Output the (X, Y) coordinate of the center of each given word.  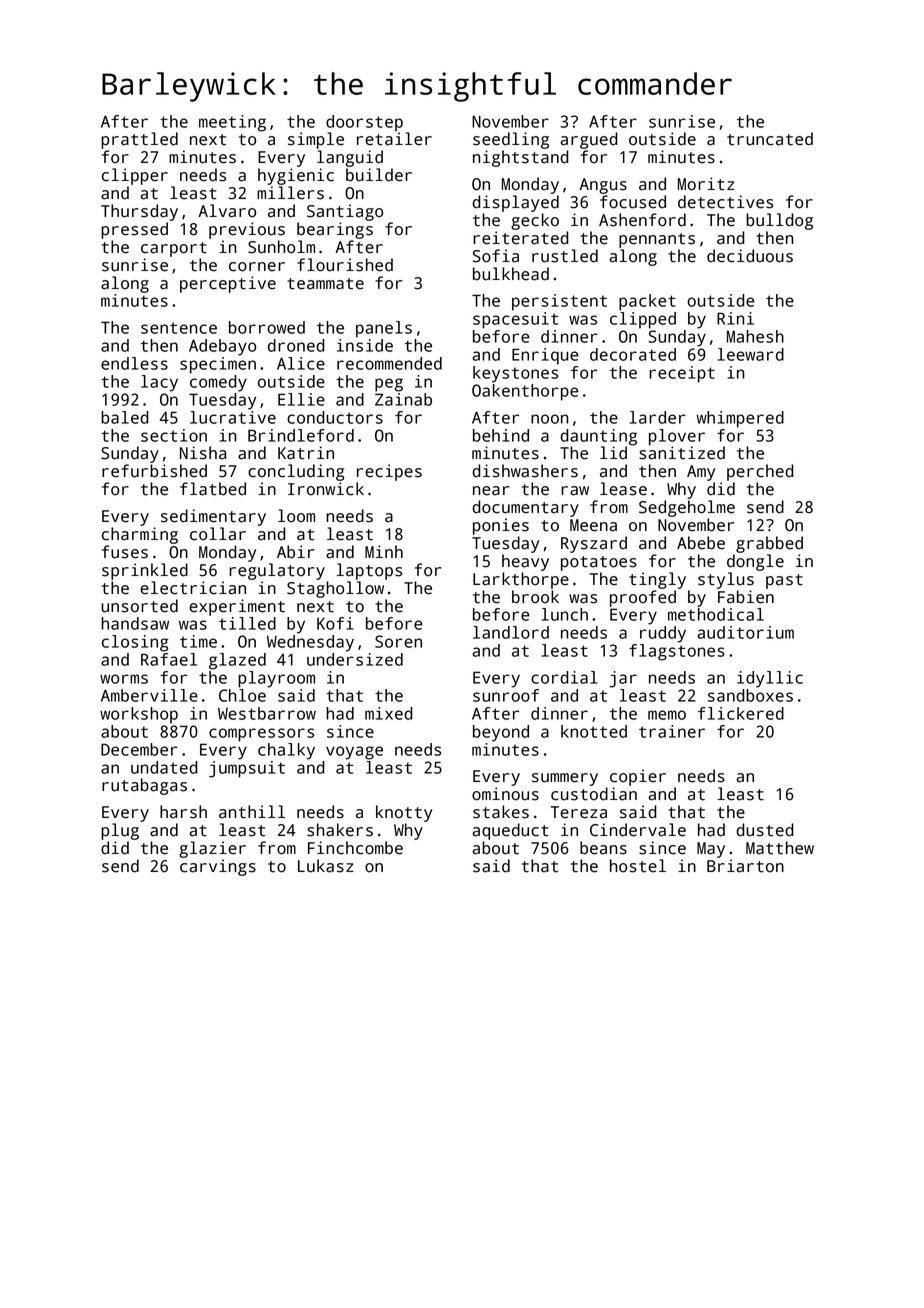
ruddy (663, 634)
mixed (389, 713)
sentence (179, 328)
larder (658, 417)
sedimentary (213, 517)
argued (589, 140)
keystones (515, 374)
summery (565, 779)
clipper (135, 176)
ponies (501, 526)
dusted (765, 830)
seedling (511, 140)
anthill (252, 812)
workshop (139, 715)
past (784, 581)
